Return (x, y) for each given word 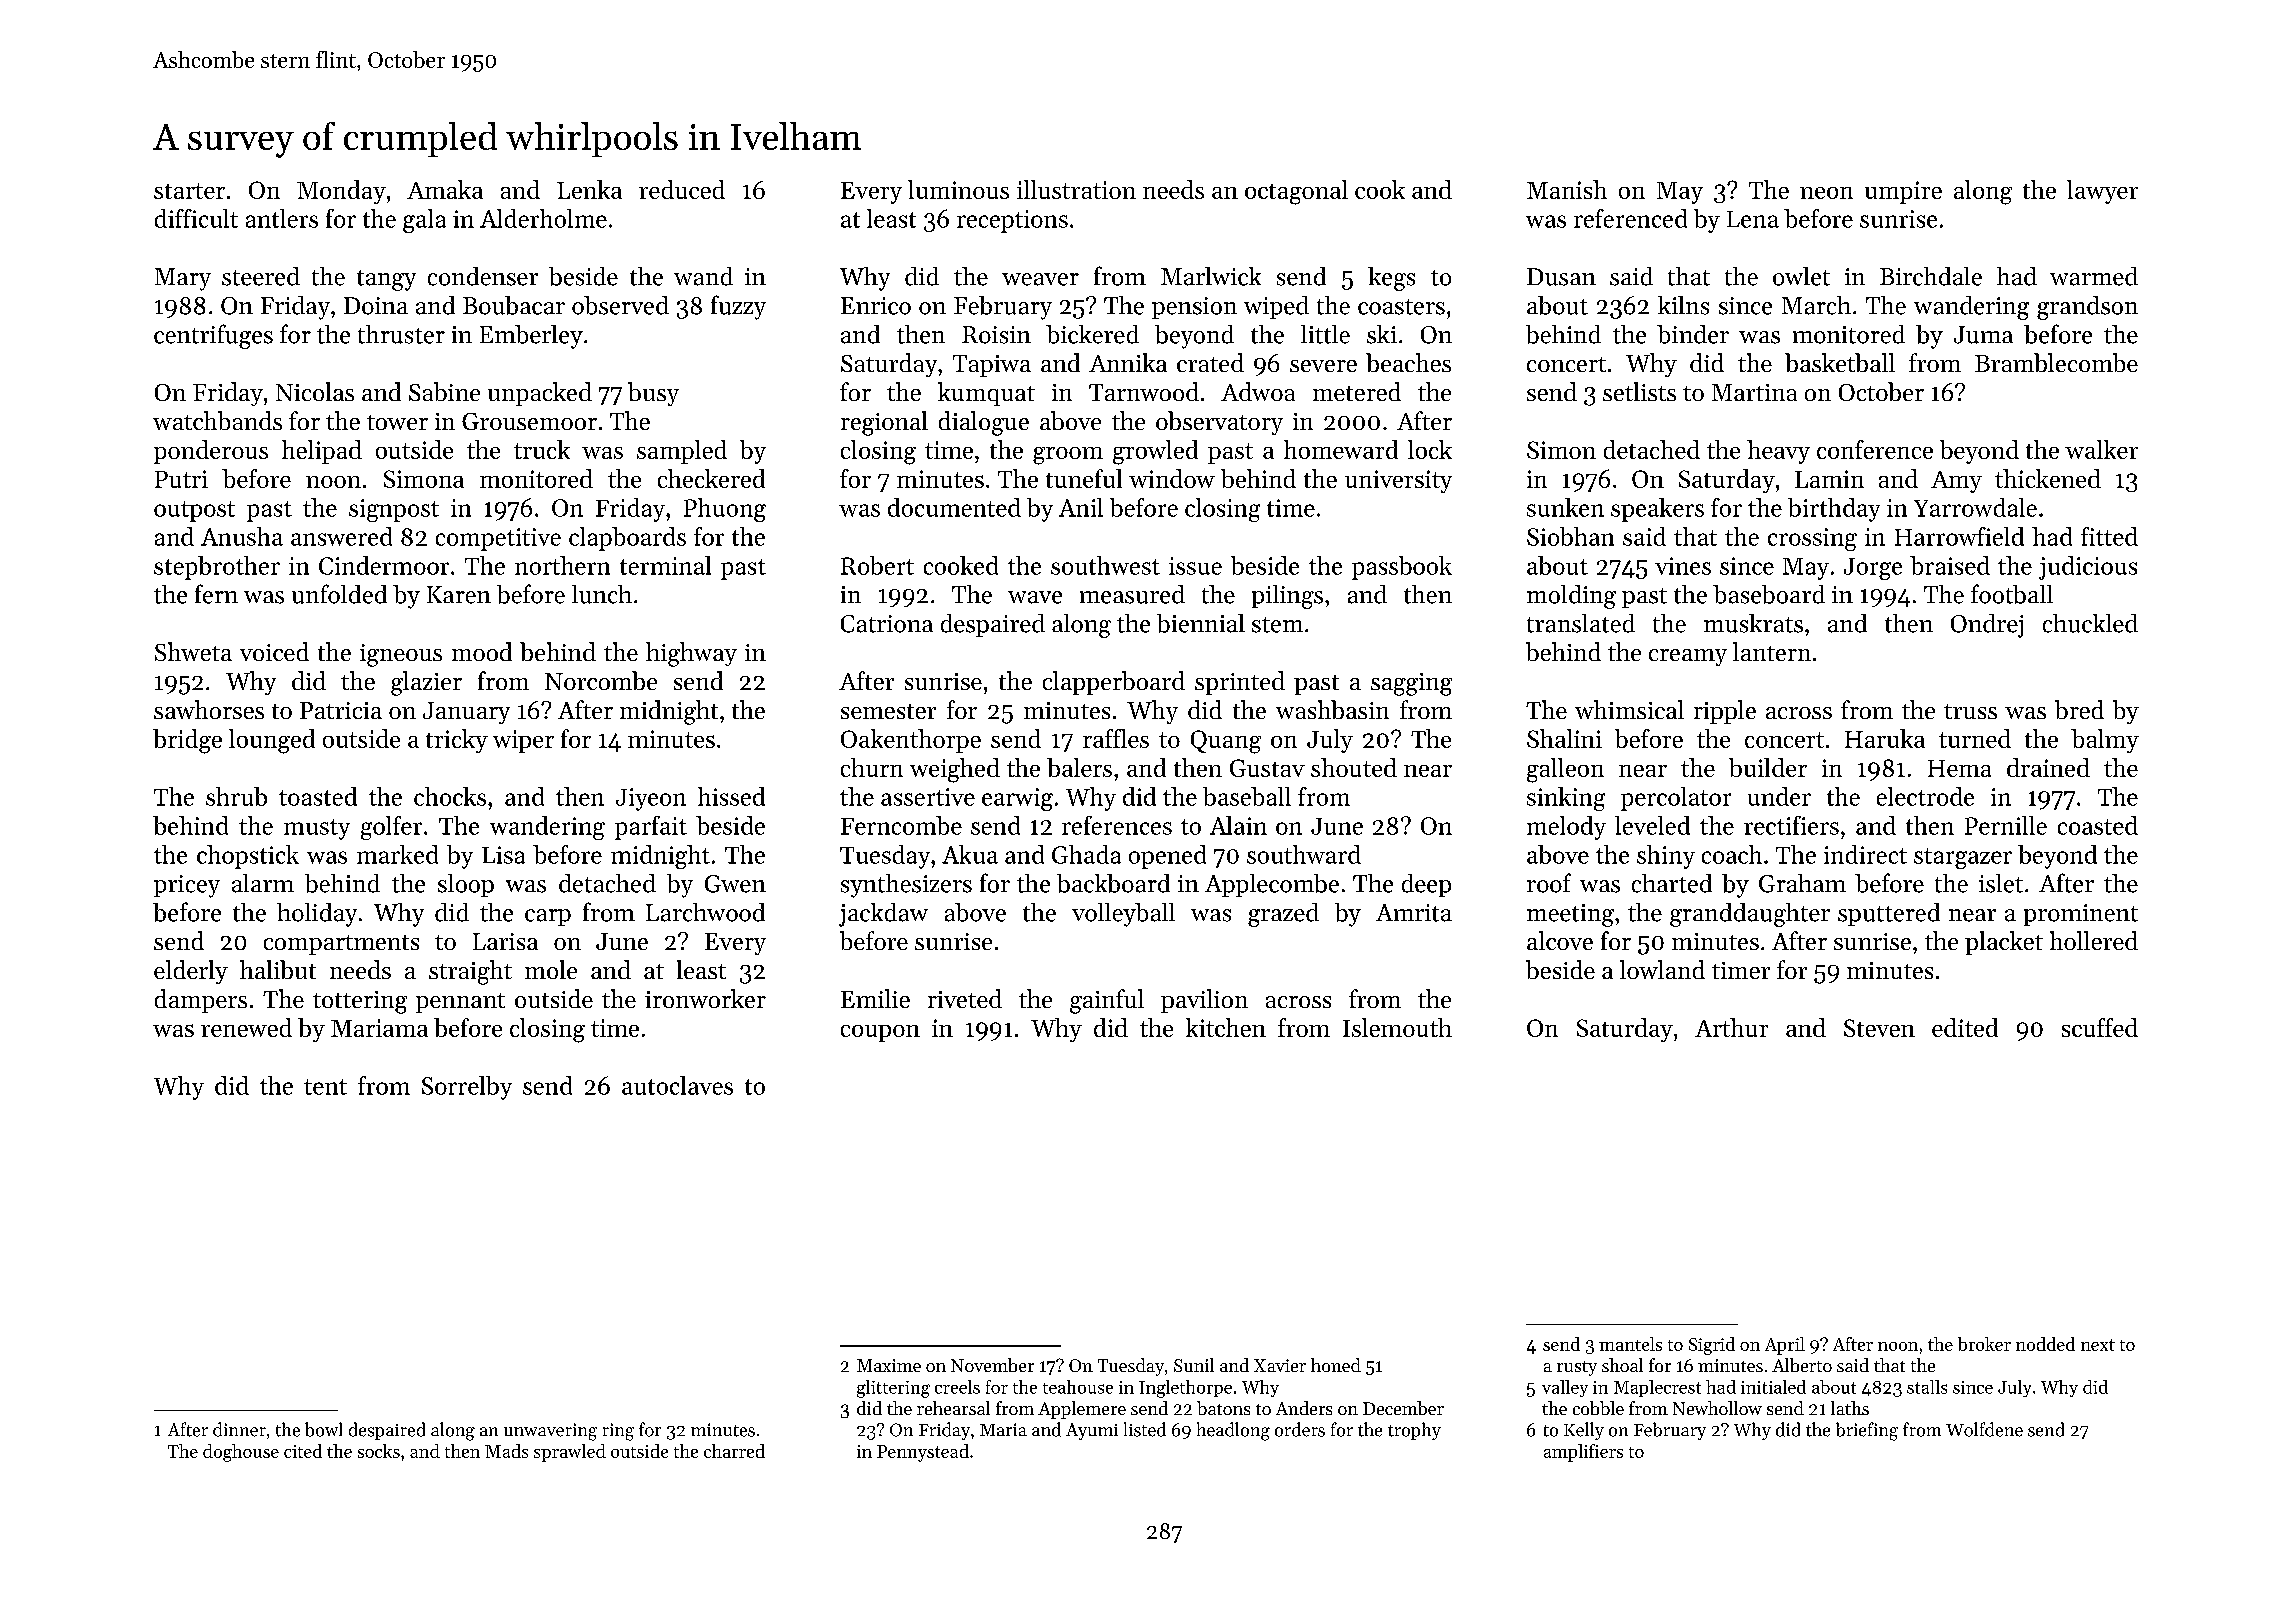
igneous (401, 655)
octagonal (1296, 192)
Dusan (1561, 277)
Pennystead (923, 1453)
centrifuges (213, 336)
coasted (2098, 825)
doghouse (241, 1453)
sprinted (1240, 683)
